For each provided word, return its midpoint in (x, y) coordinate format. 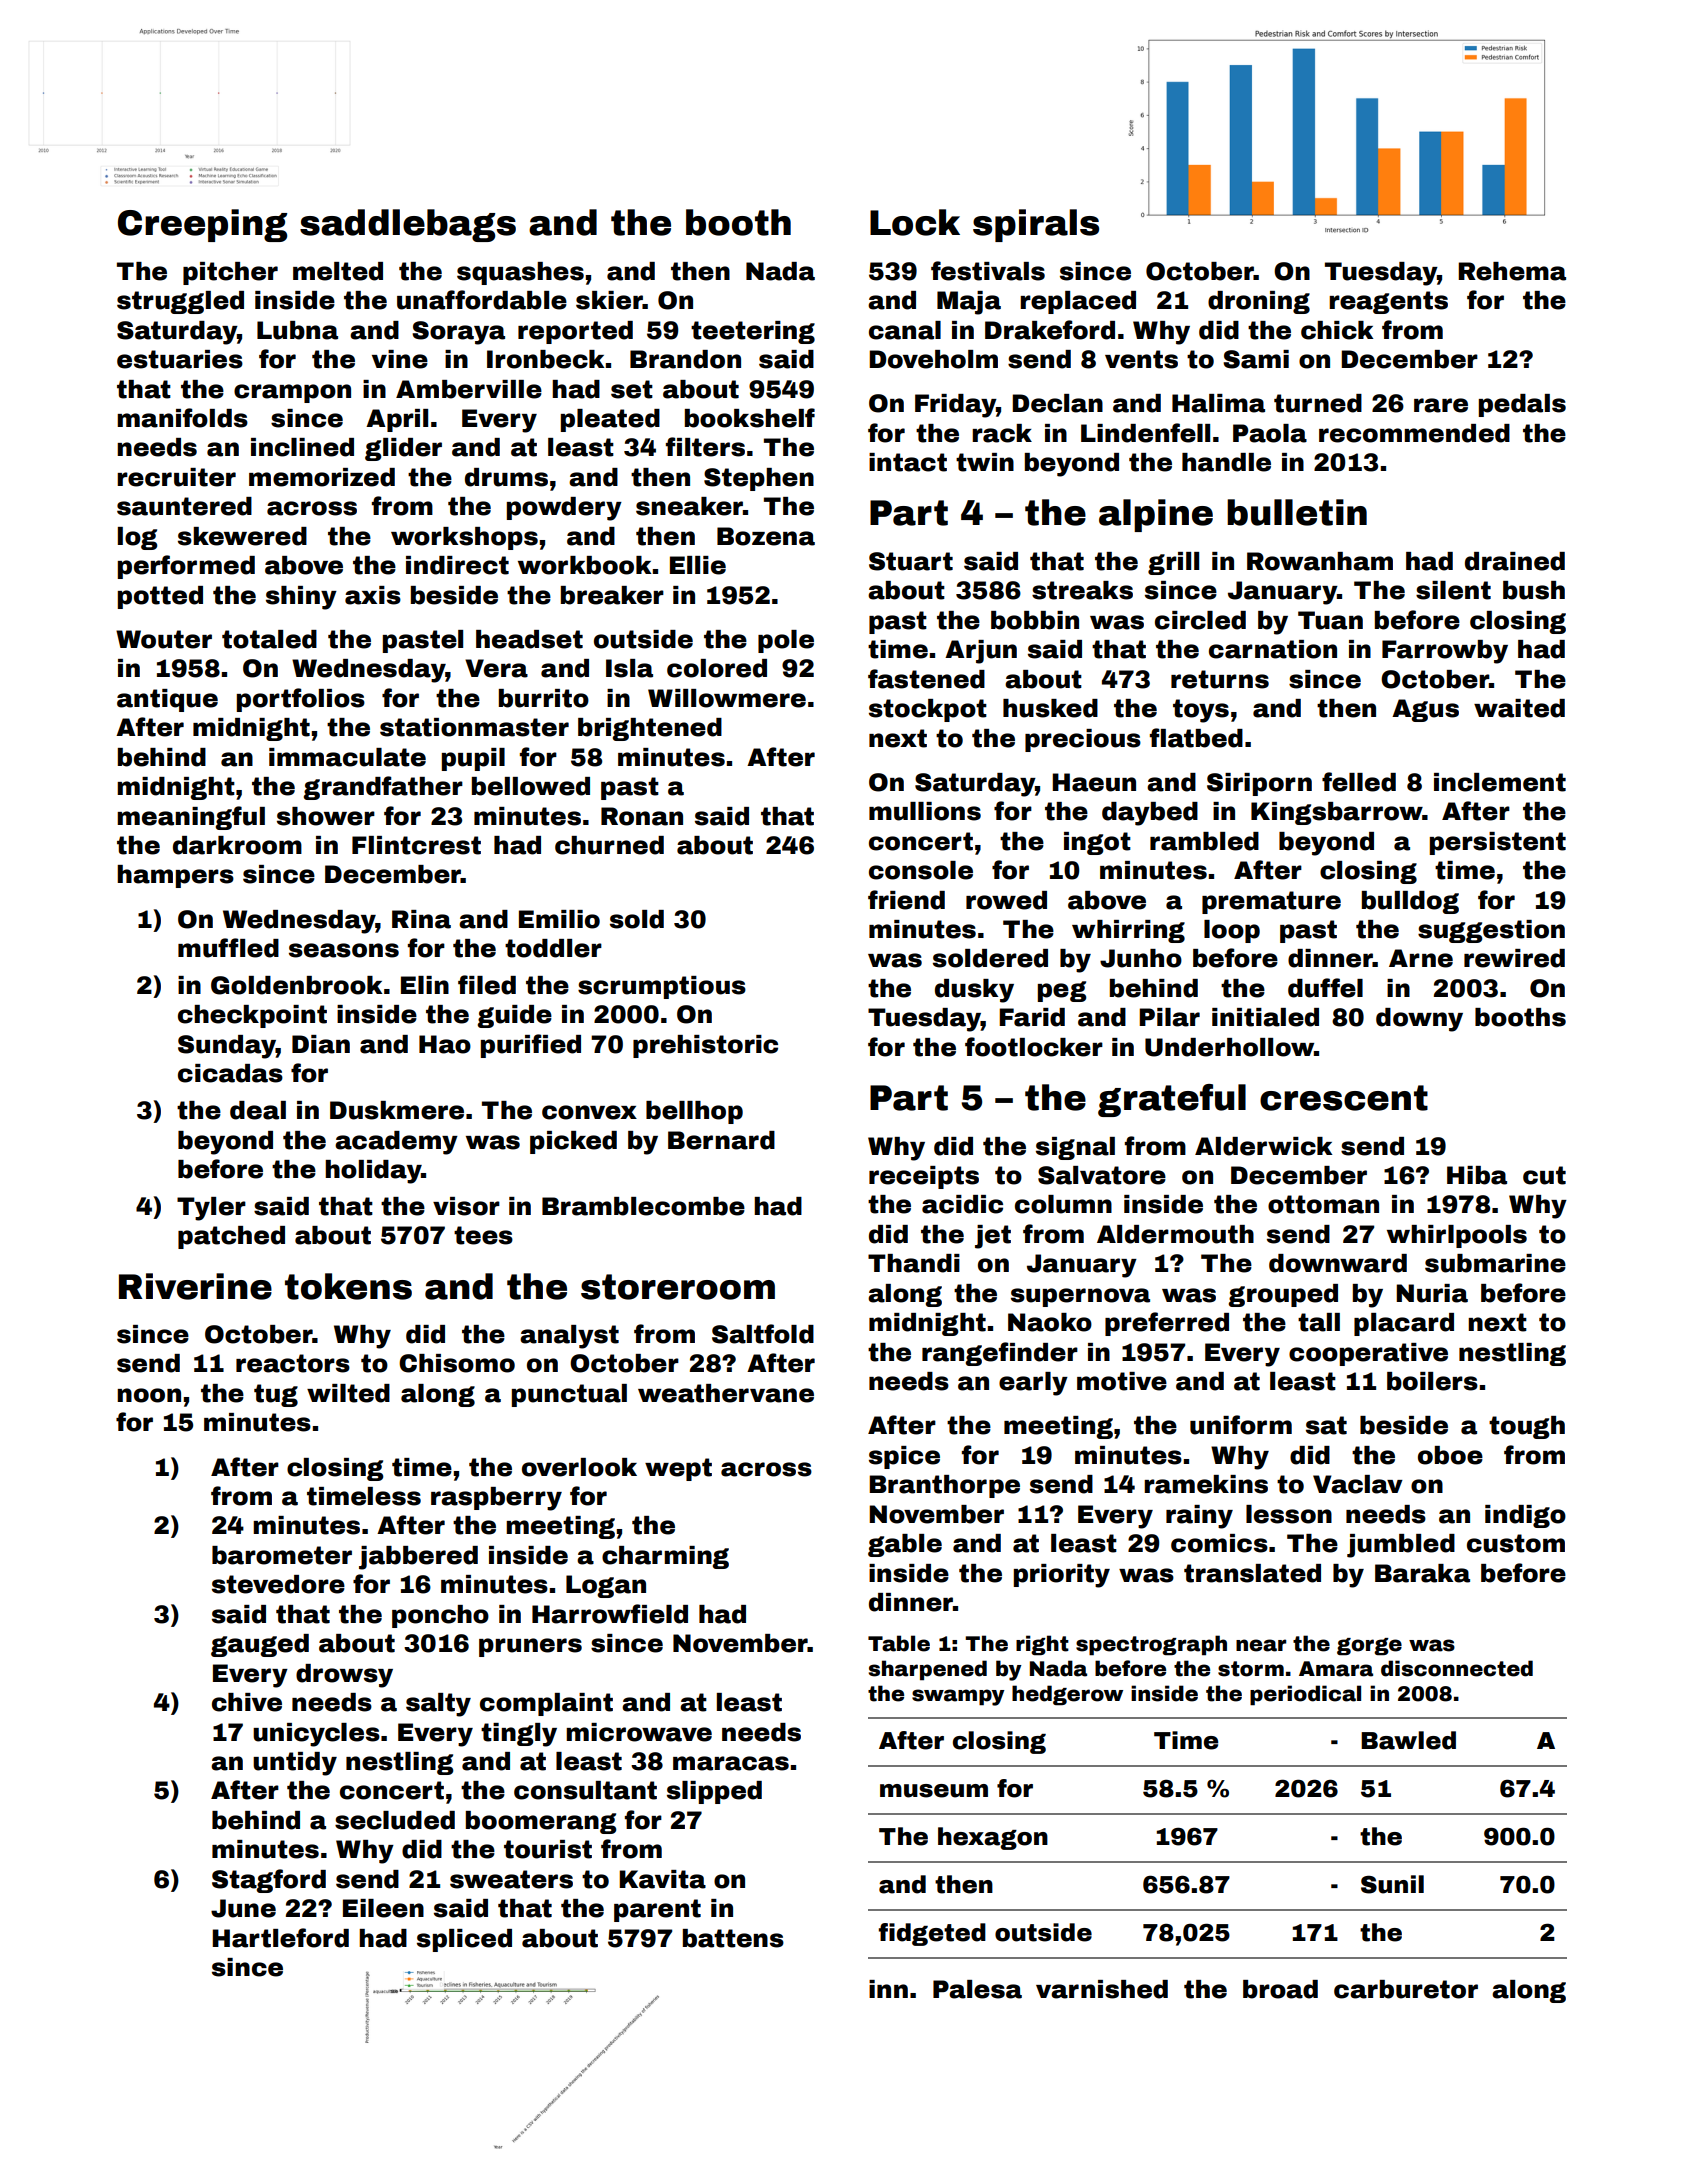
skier (609, 300)
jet (993, 1237)
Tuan (1330, 620)
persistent (1498, 843)
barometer (282, 1555)
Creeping (202, 225)
